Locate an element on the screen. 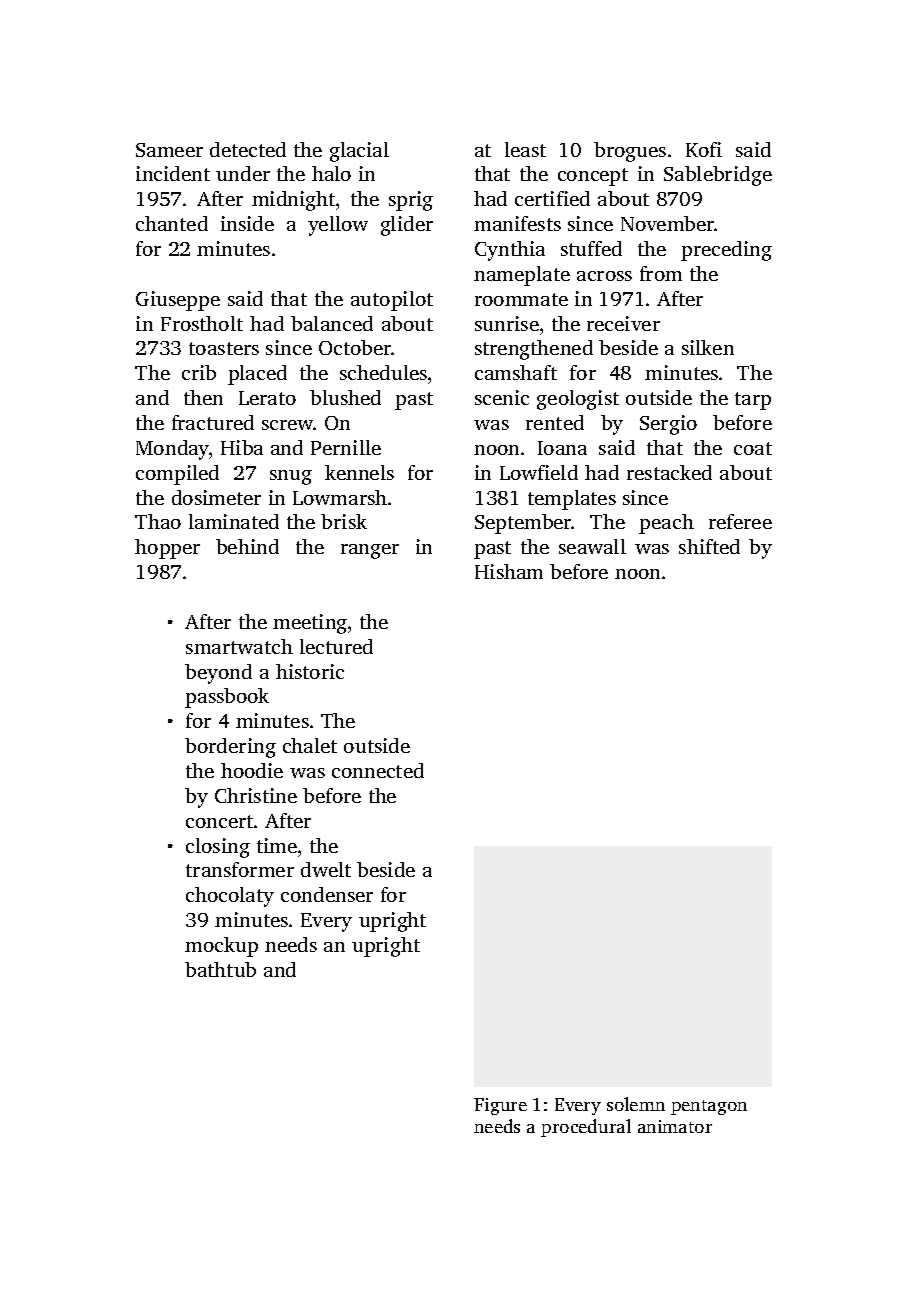  stuffed is located at coordinates (591, 248).
